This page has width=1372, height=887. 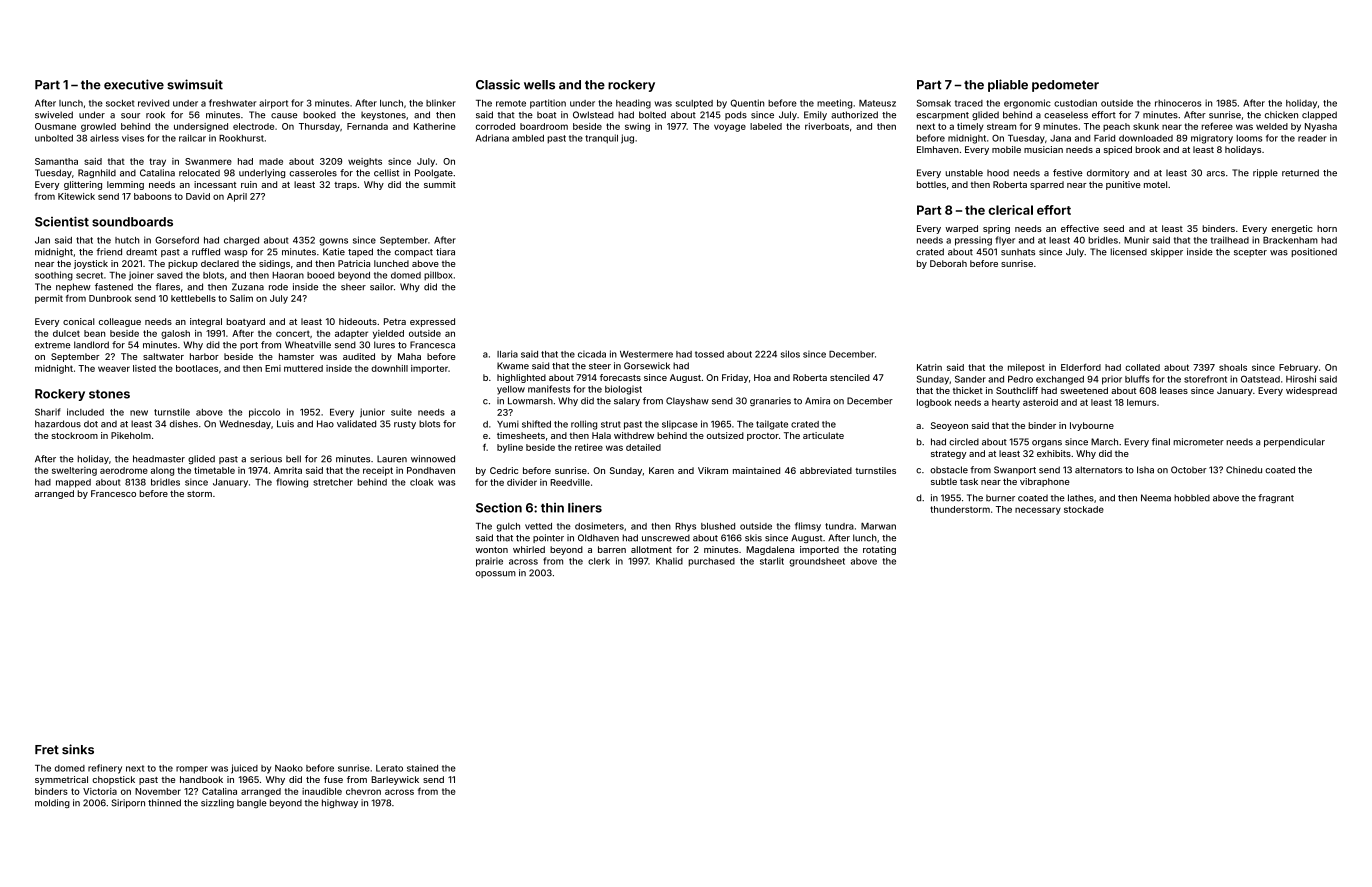 I want to click on integral, so click(x=206, y=322).
